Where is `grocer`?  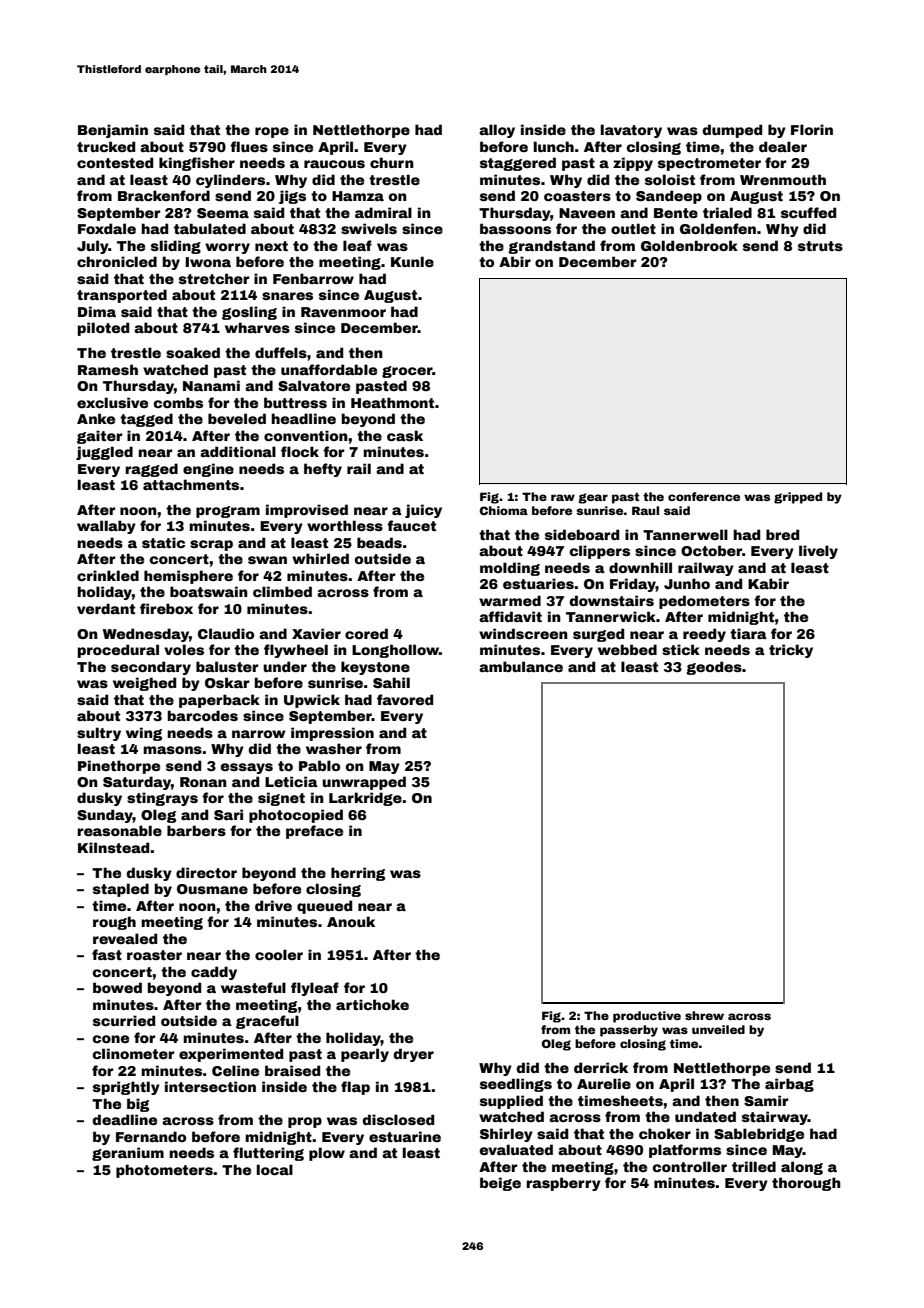 grocer is located at coordinates (407, 372).
